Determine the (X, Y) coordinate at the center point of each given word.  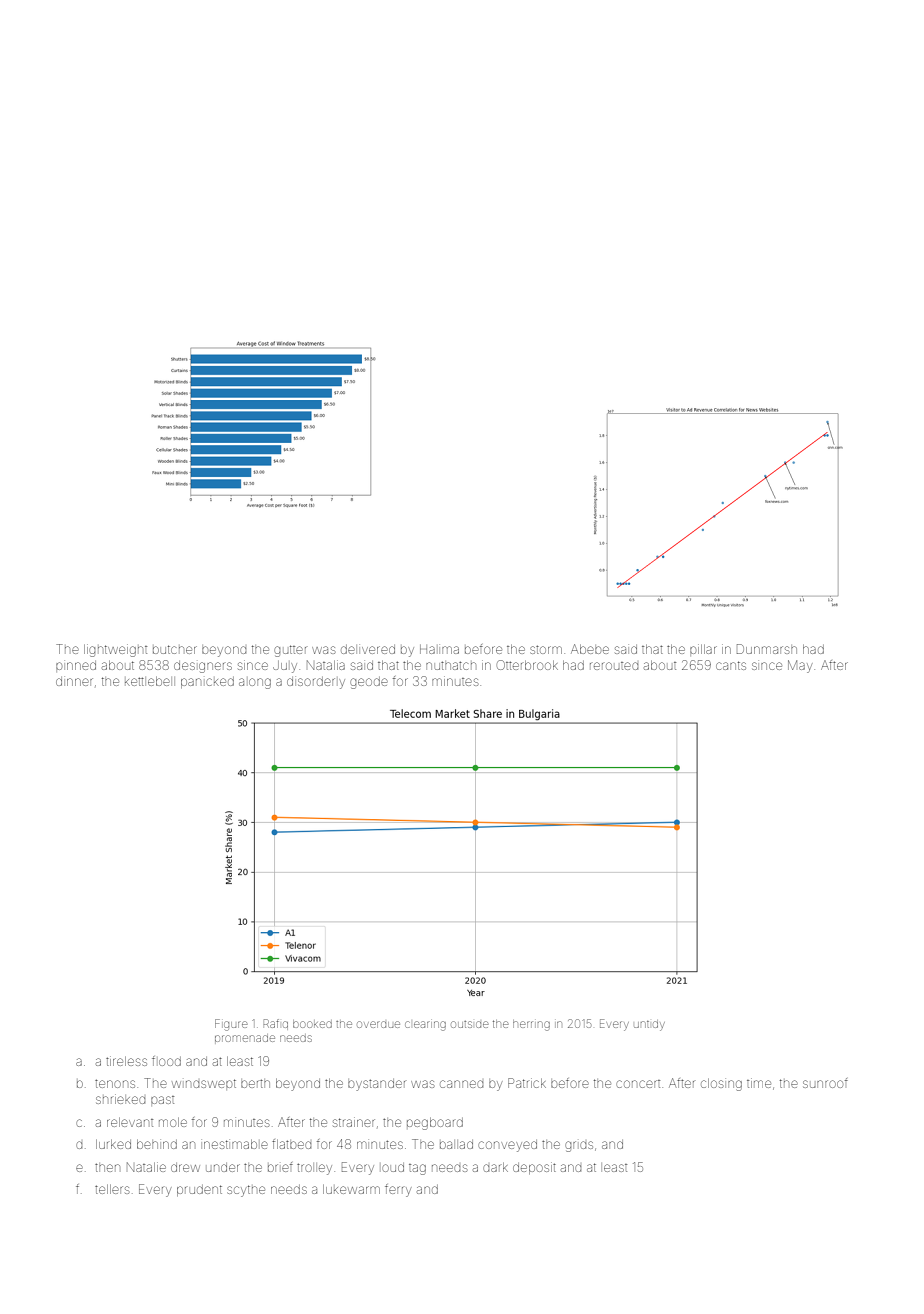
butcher (175, 649)
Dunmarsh (767, 649)
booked (312, 1024)
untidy (649, 1026)
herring (531, 1025)
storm (546, 649)
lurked (113, 1144)
